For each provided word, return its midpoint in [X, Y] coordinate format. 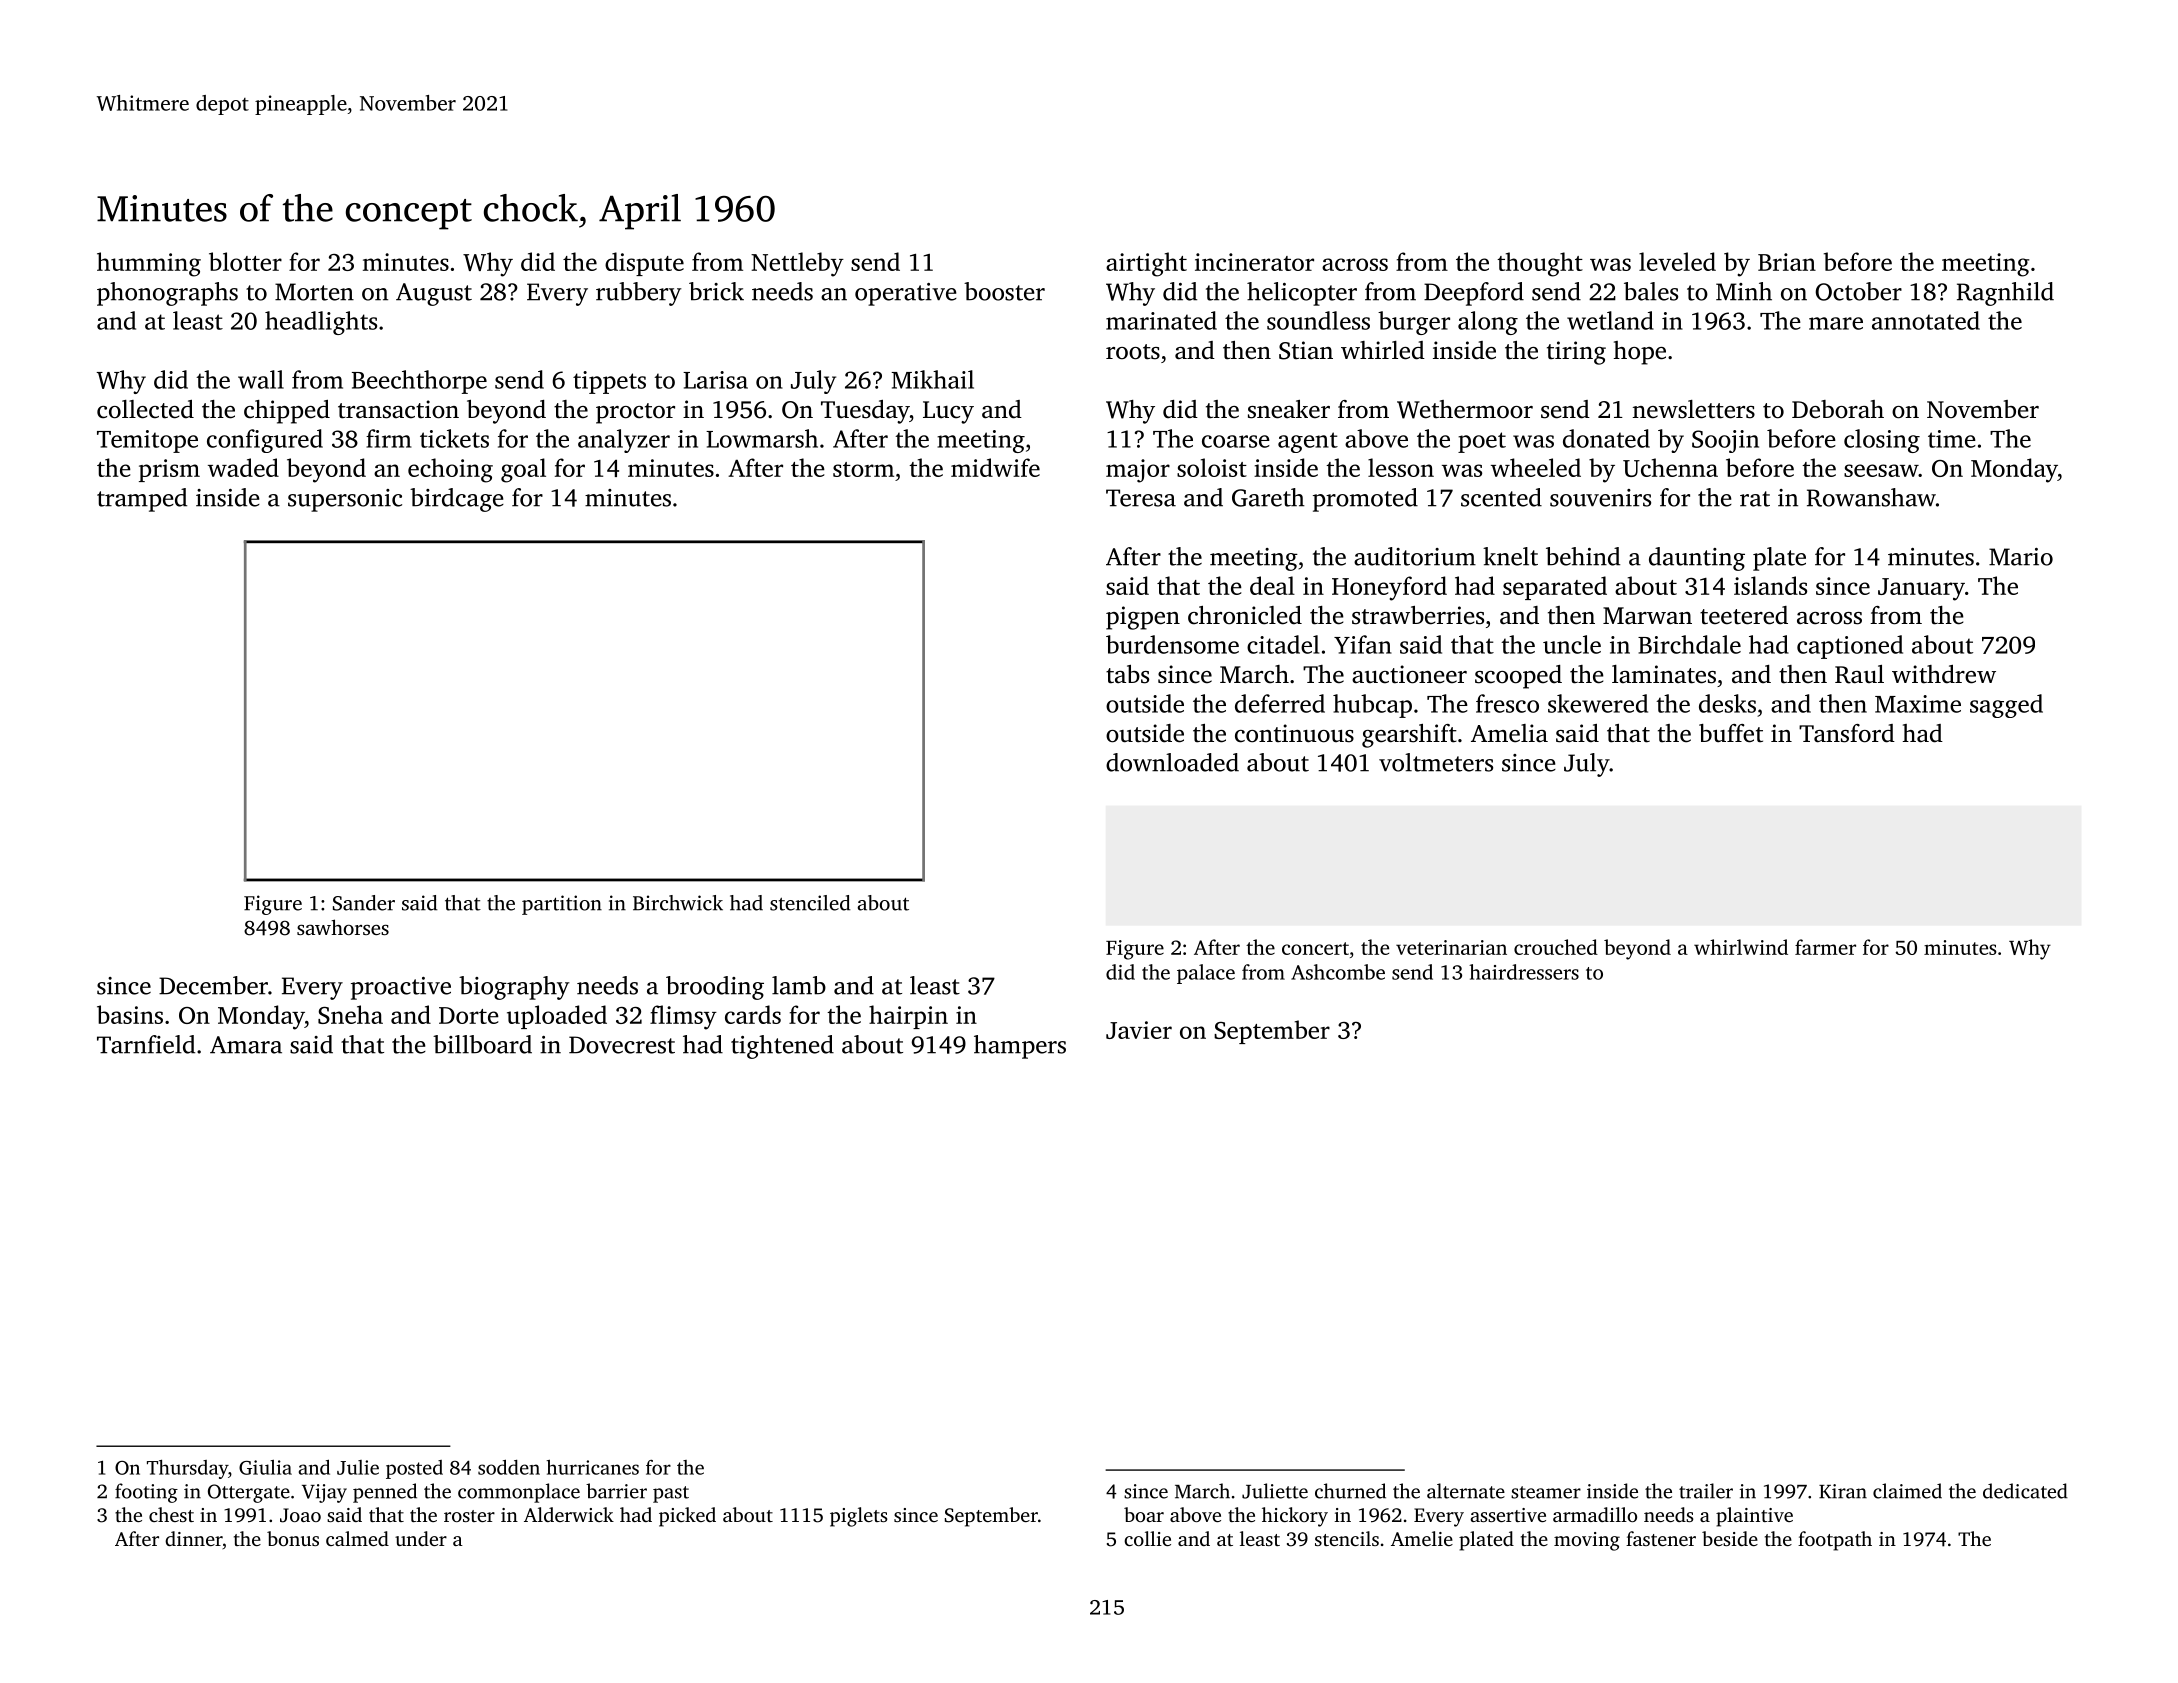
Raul [1859, 674]
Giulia [265, 1467]
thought [1540, 264]
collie [1147, 1538]
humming [149, 264]
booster [1004, 291]
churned [1350, 1491]
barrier [616, 1491]
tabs [1127, 674]
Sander [364, 903]
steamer [1546, 1492]
